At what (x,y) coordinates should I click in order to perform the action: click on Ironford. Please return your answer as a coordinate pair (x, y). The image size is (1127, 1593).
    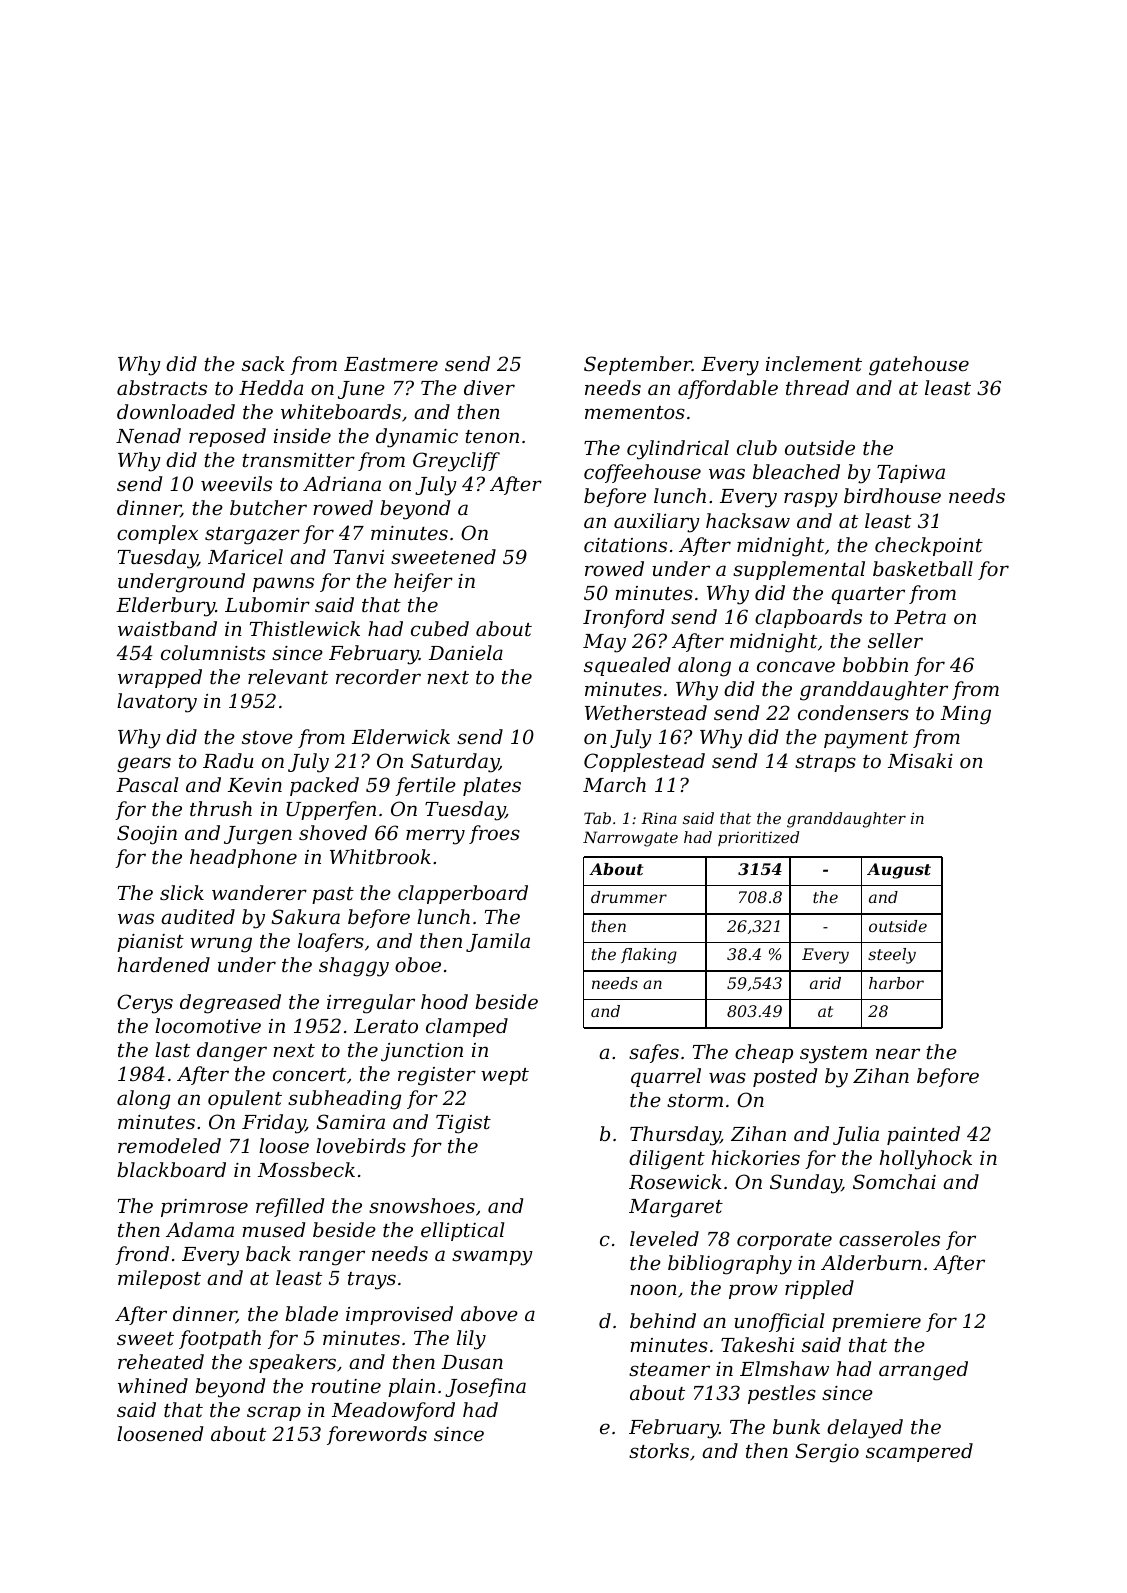
    Looking at the image, I should click on (623, 618).
